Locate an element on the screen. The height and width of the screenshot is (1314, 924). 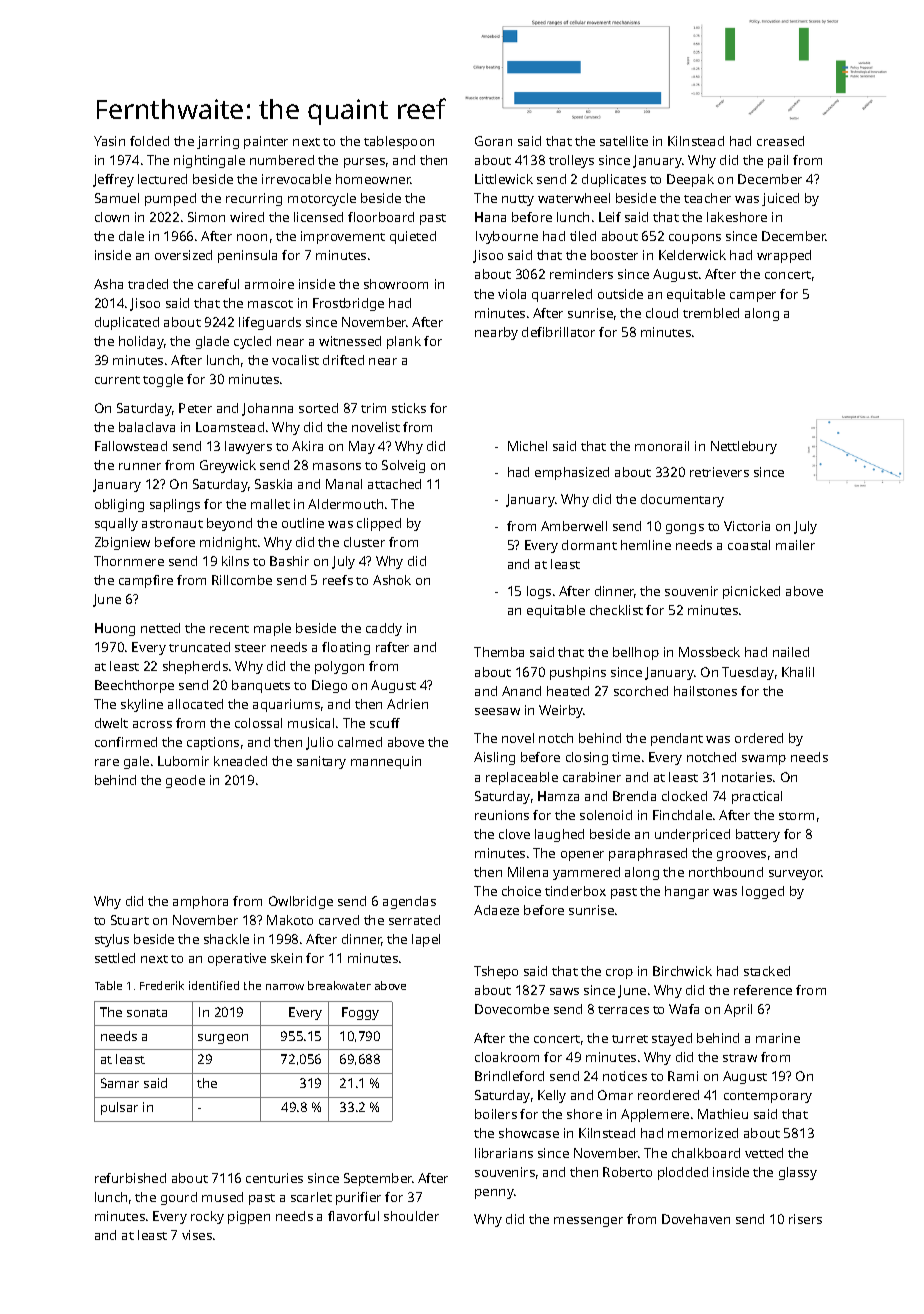
Deepak is located at coordinates (690, 180).
